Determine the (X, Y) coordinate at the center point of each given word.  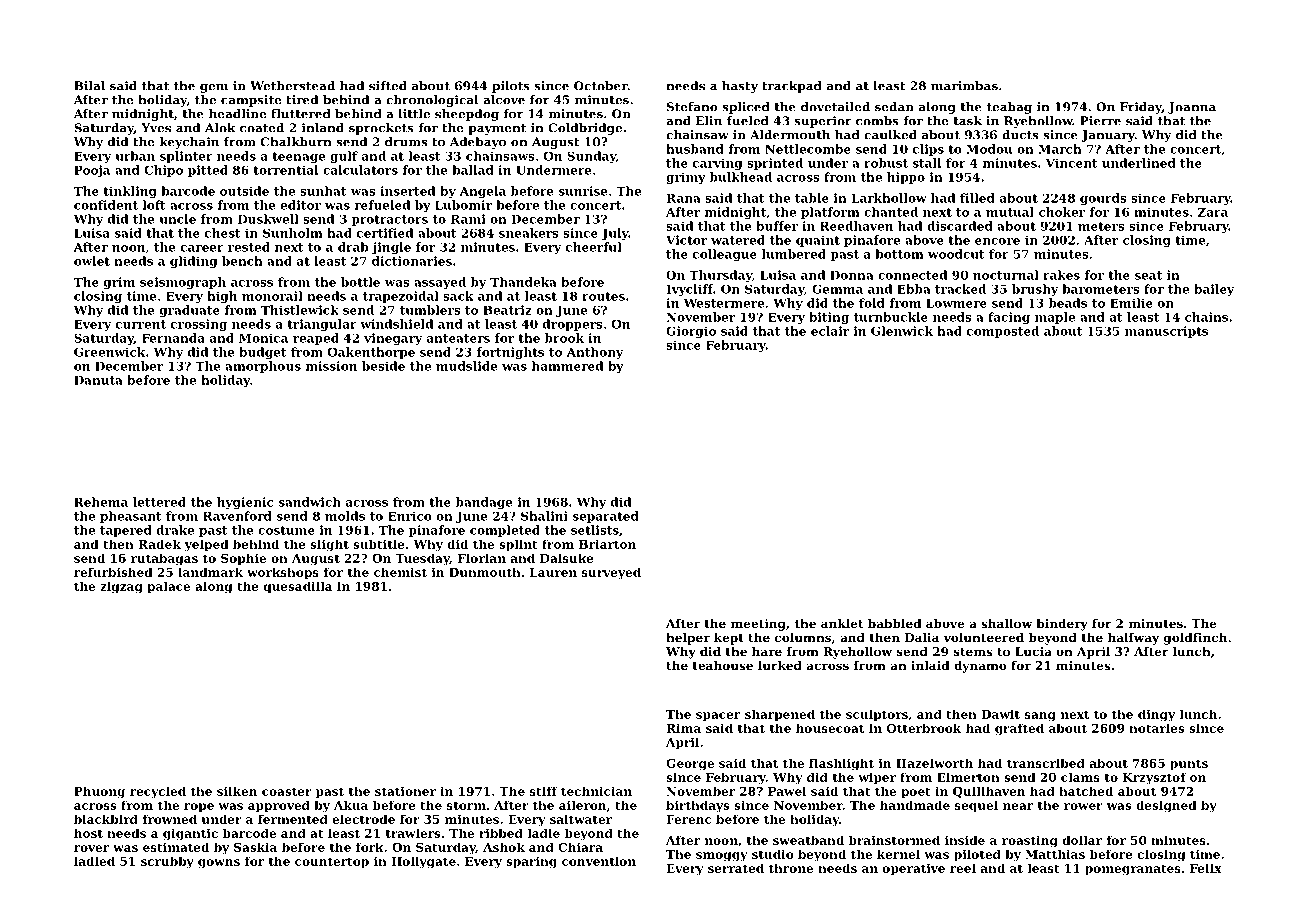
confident (106, 205)
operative (914, 869)
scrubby (167, 862)
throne (791, 868)
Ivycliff (690, 290)
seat (1148, 275)
